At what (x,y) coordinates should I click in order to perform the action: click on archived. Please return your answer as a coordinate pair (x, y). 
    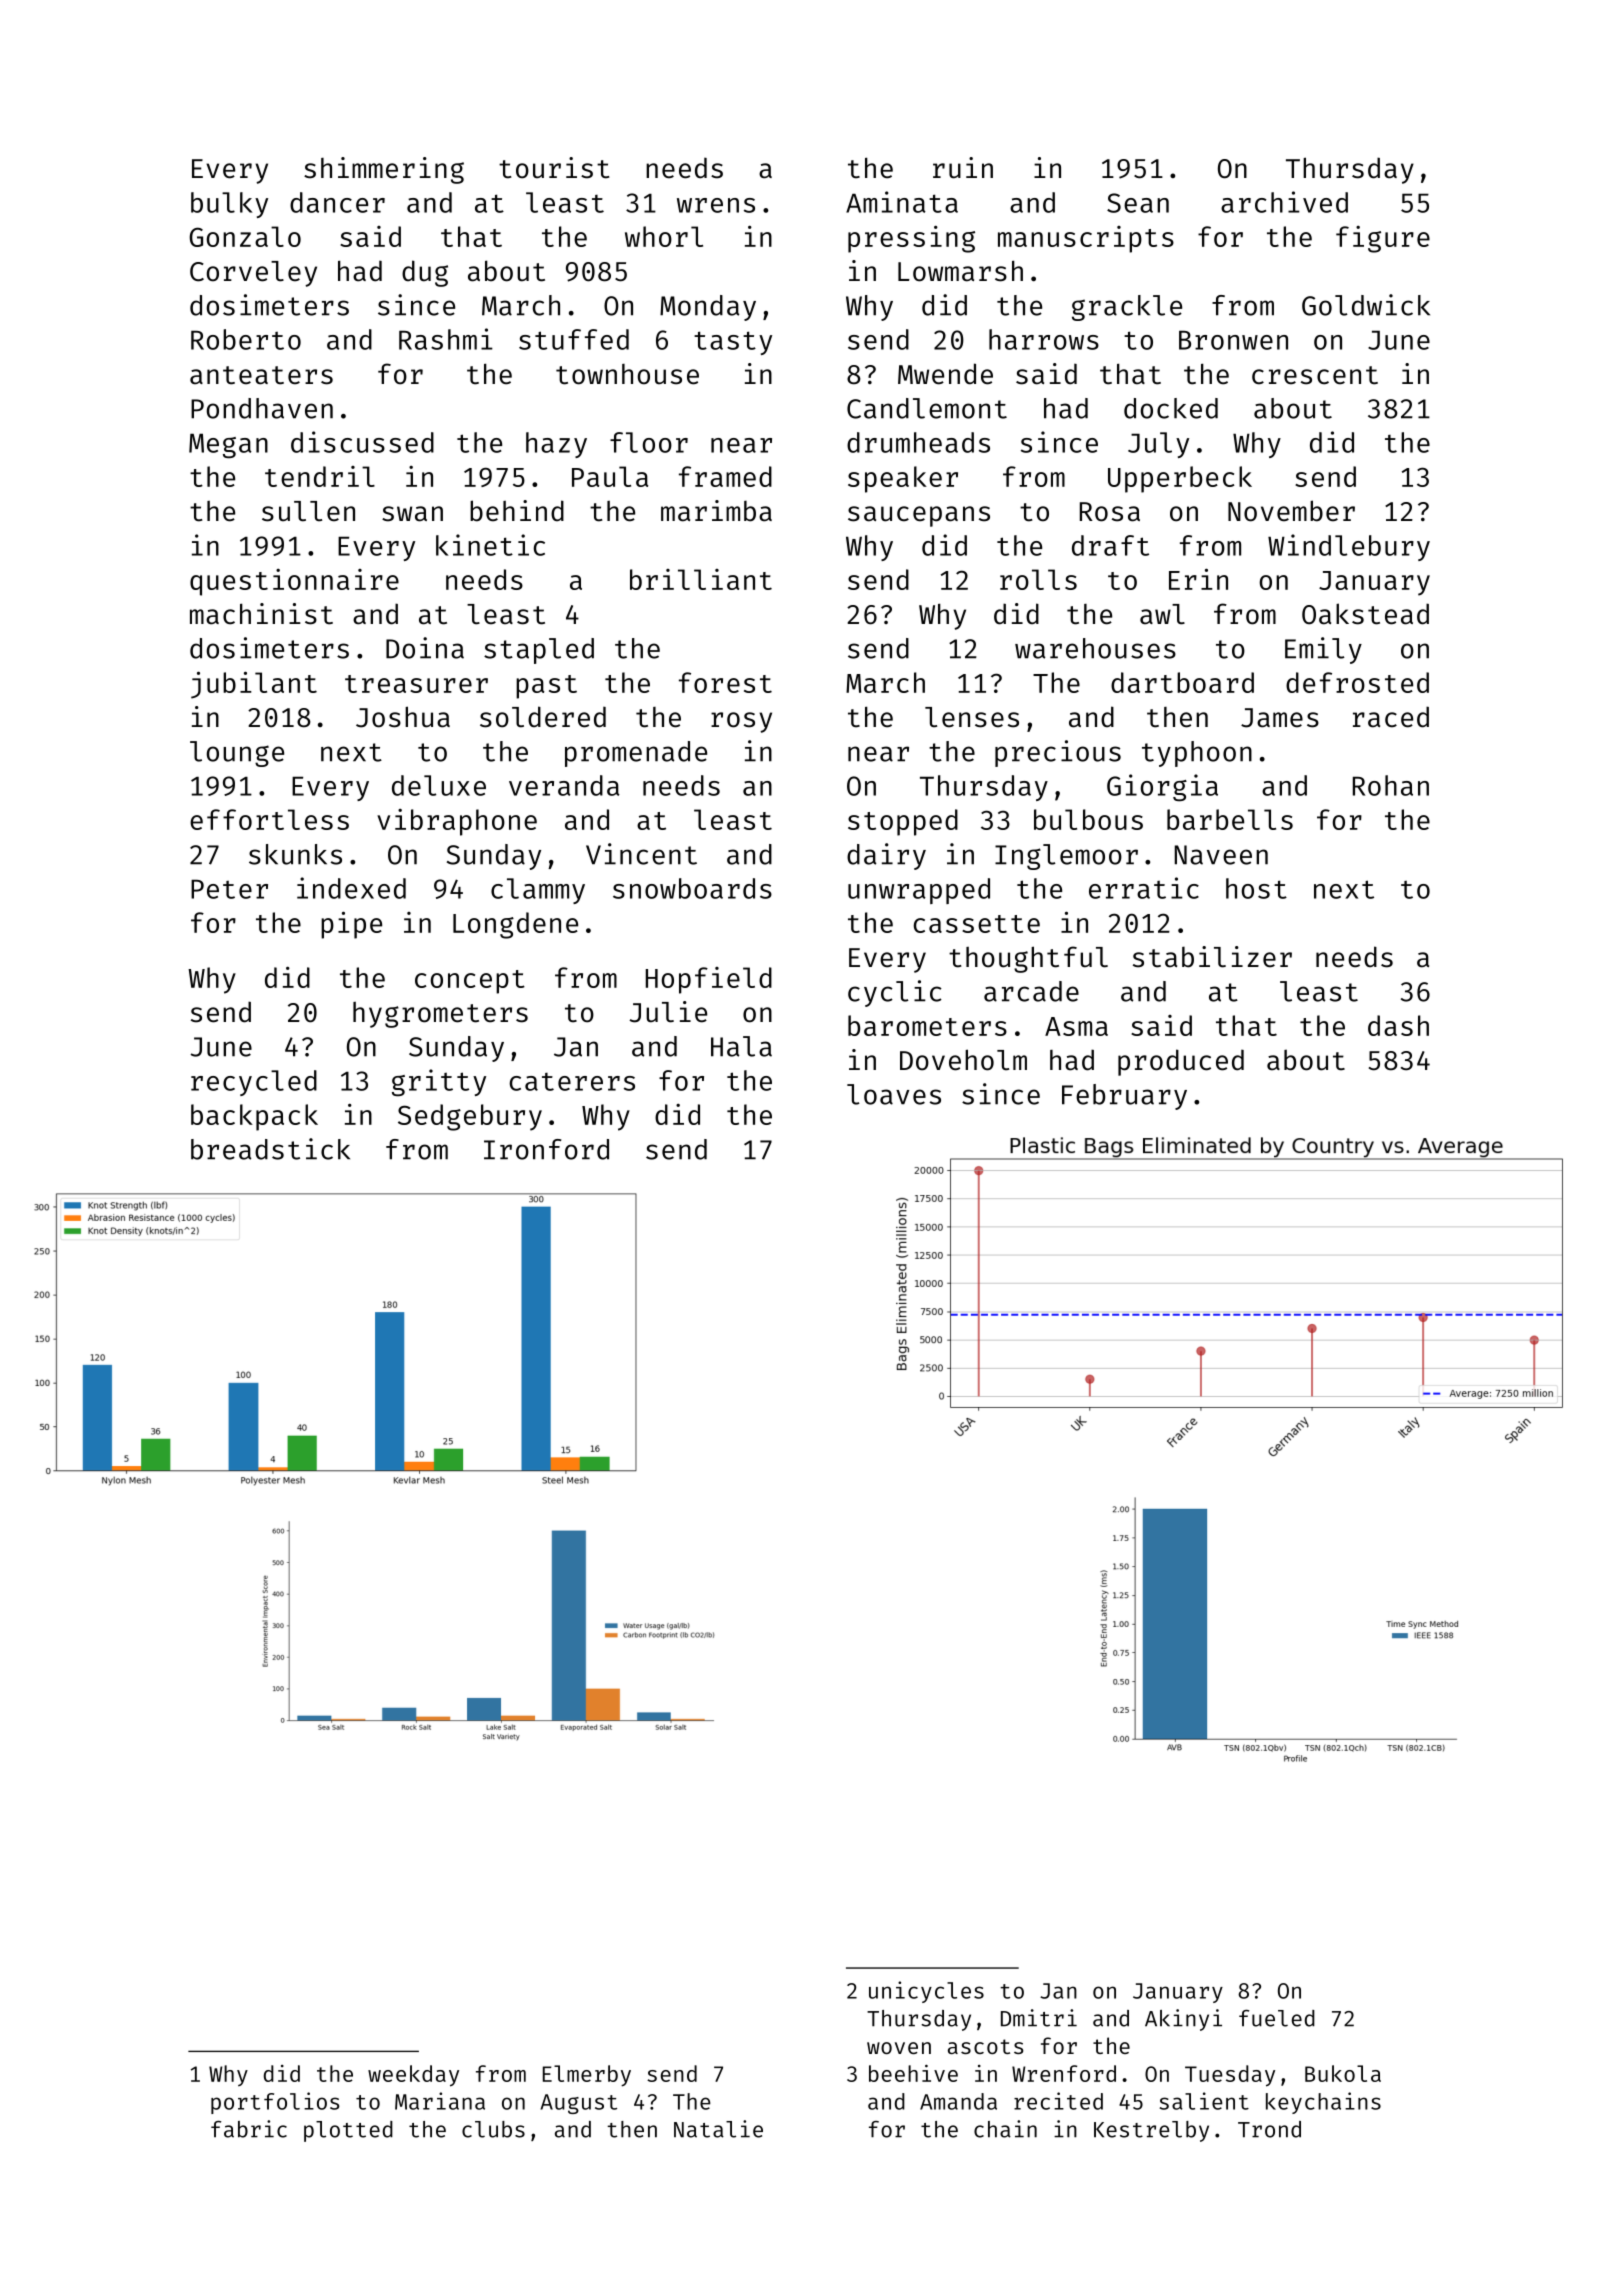
    Looking at the image, I should click on (1284, 202).
